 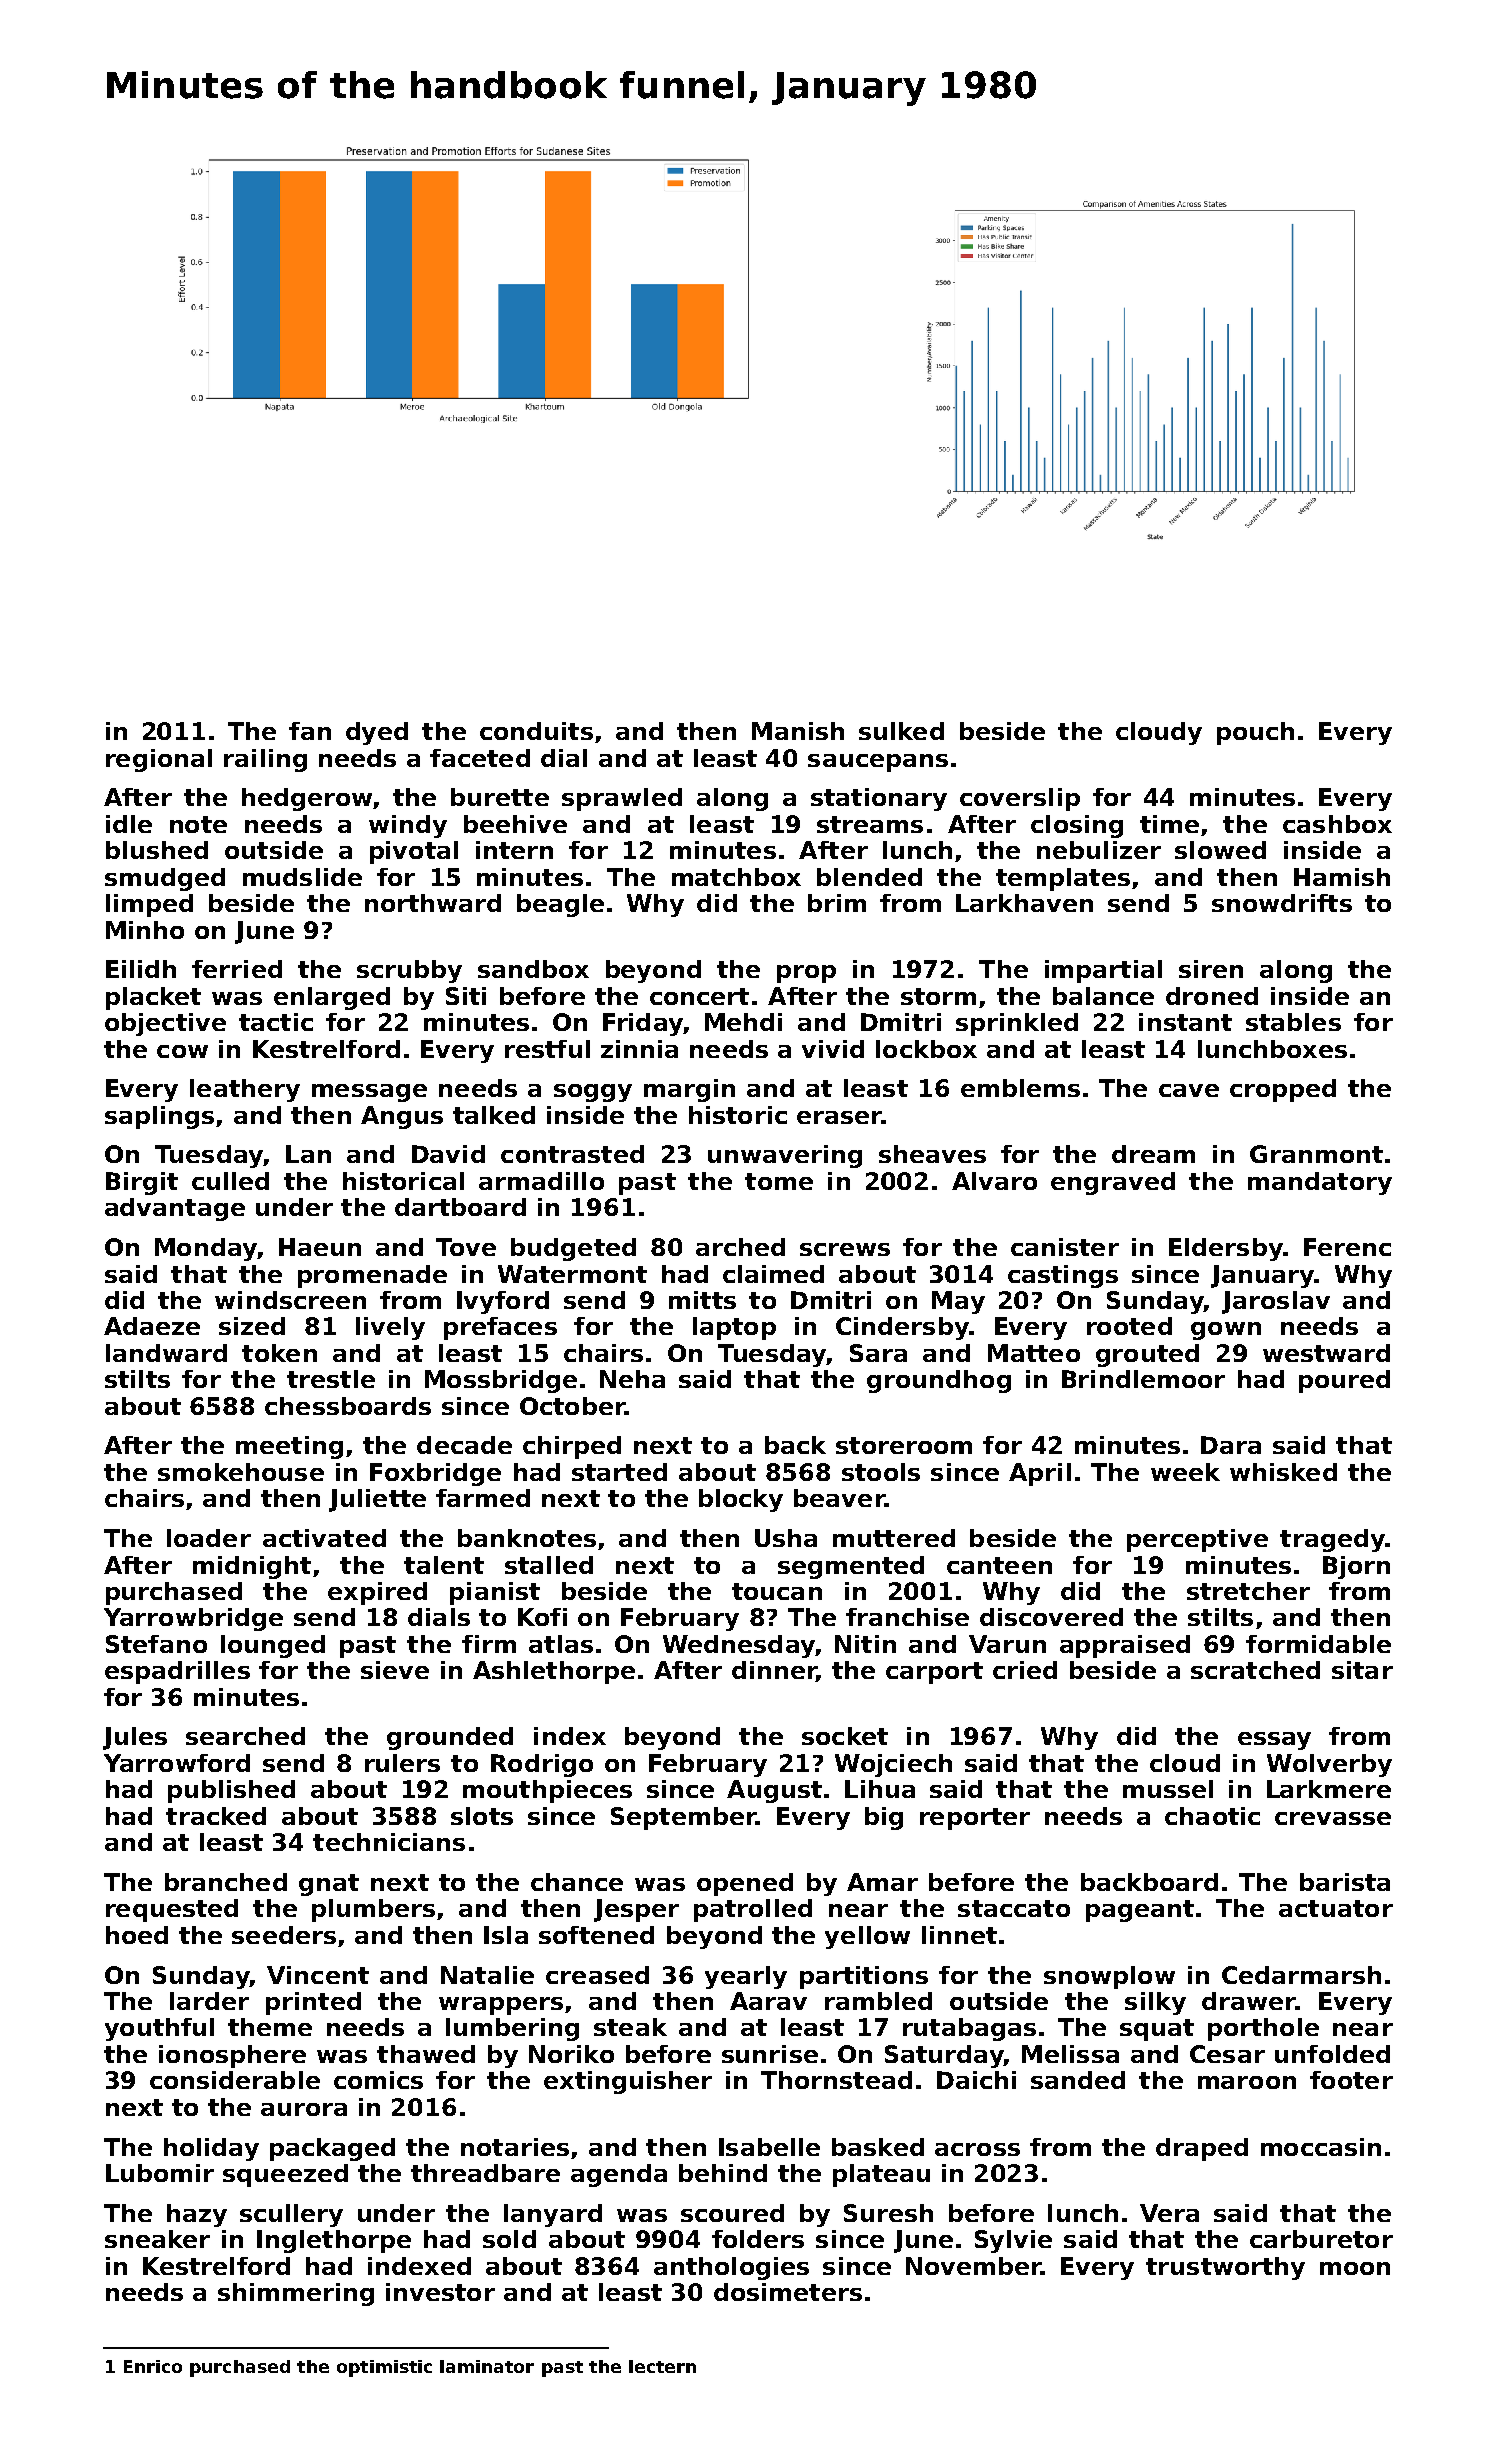 I want to click on socket, so click(x=845, y=1736).
